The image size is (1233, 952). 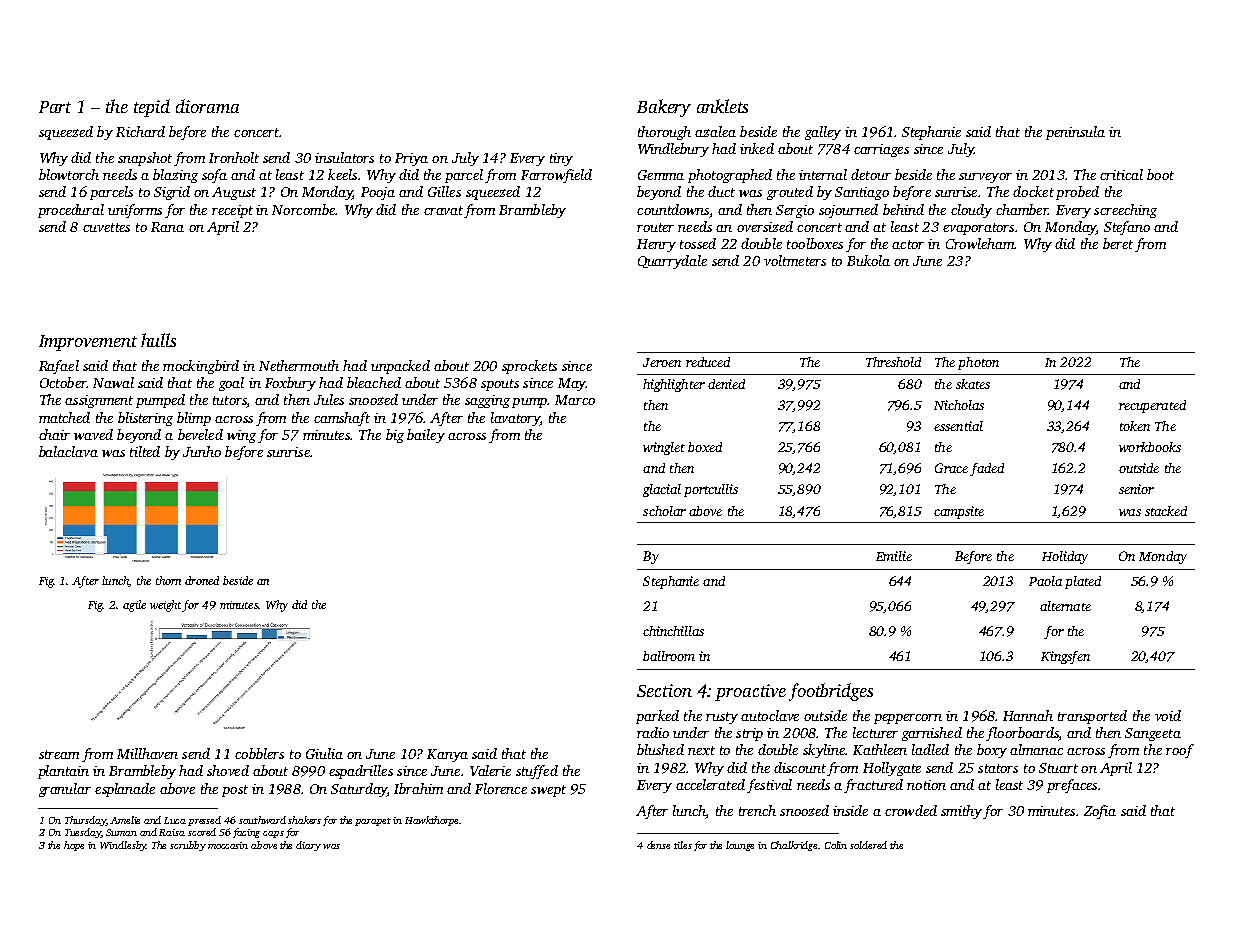 I want to click on beret, so click(x=1118, y=243).
